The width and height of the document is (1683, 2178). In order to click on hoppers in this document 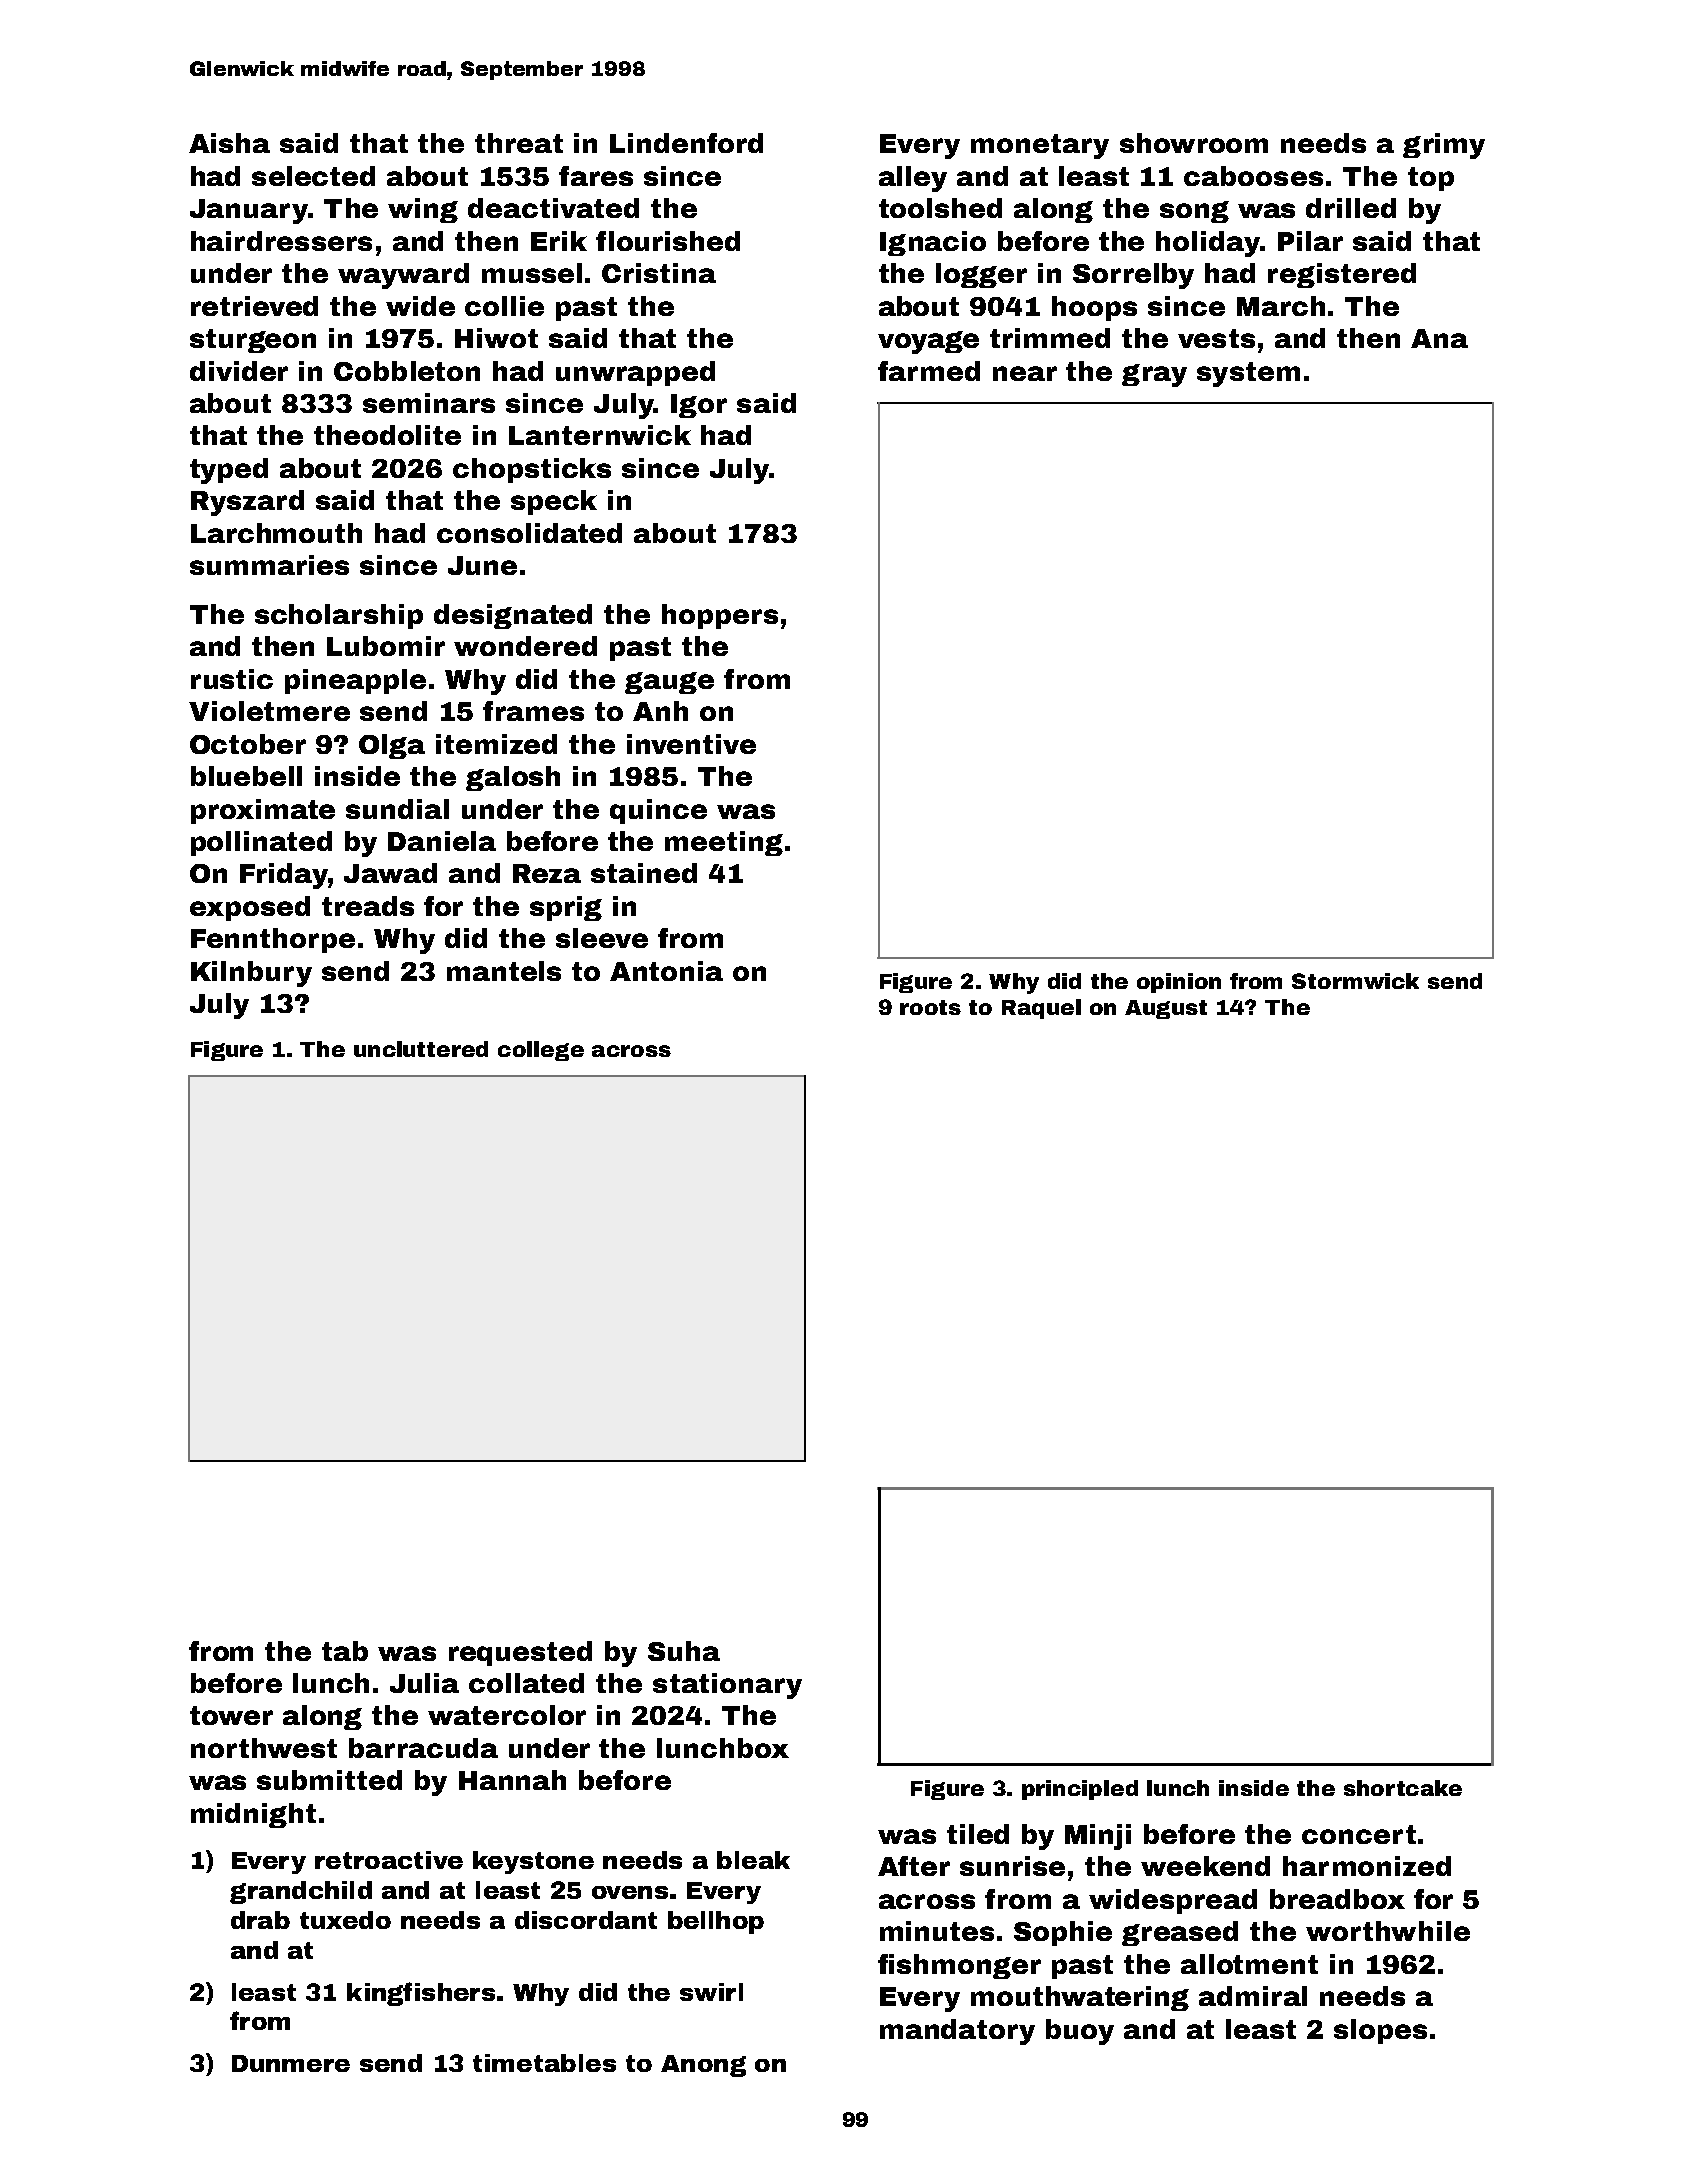, I will do `click(720, 616)`.
